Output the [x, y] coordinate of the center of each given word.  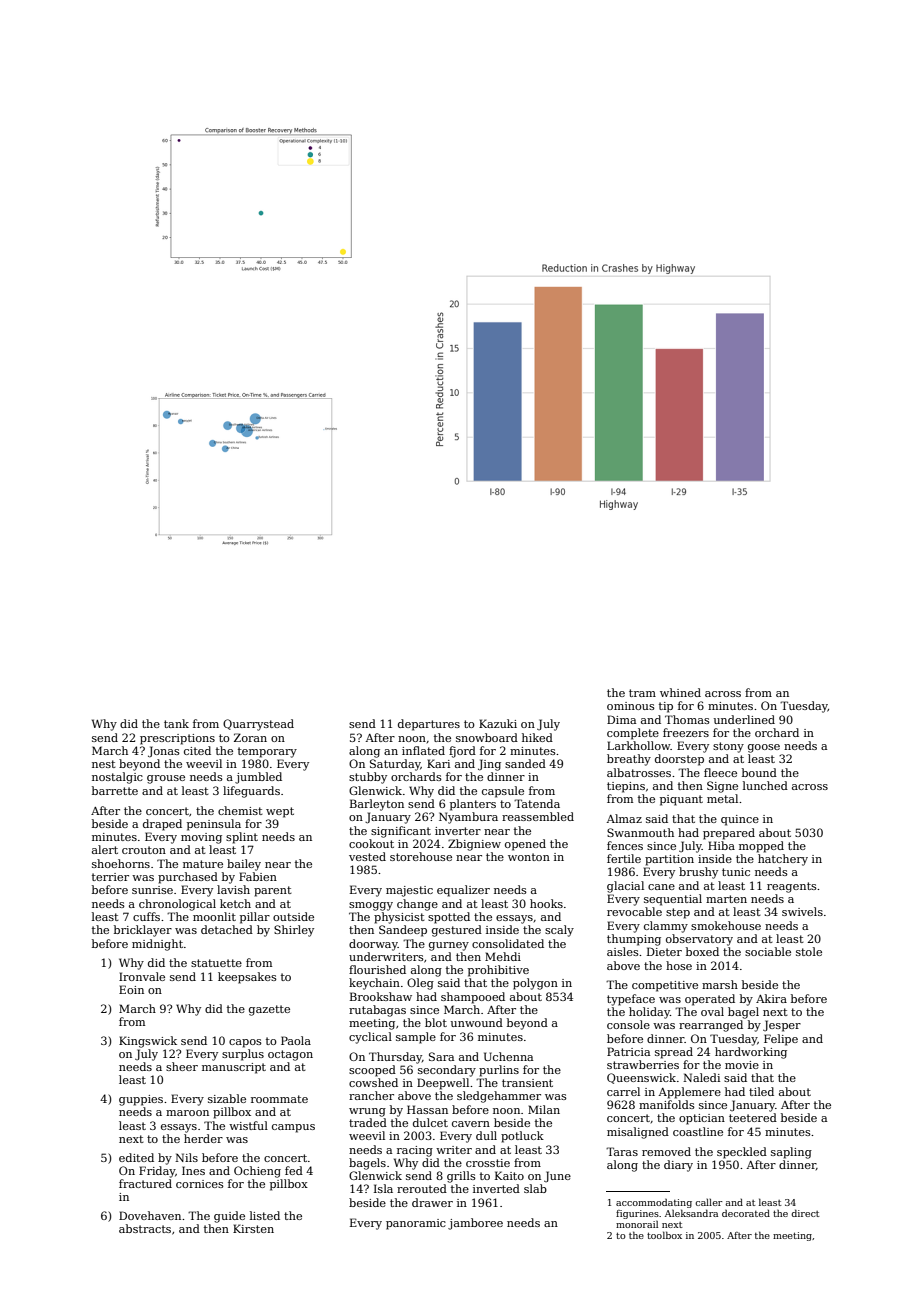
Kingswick [148, 1042]
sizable [227, 1098]
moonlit [214, 916]
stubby [368, 778]
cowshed [373, 1082]
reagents [792, 887]
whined [680, 692]
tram [642, 693]
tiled [761, 1091]
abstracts [145, 1228]
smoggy [371, 906]
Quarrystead [258, 725]
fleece [720, 772]
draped [162, 825]
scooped [372, 1071]
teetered [753, 1117]
